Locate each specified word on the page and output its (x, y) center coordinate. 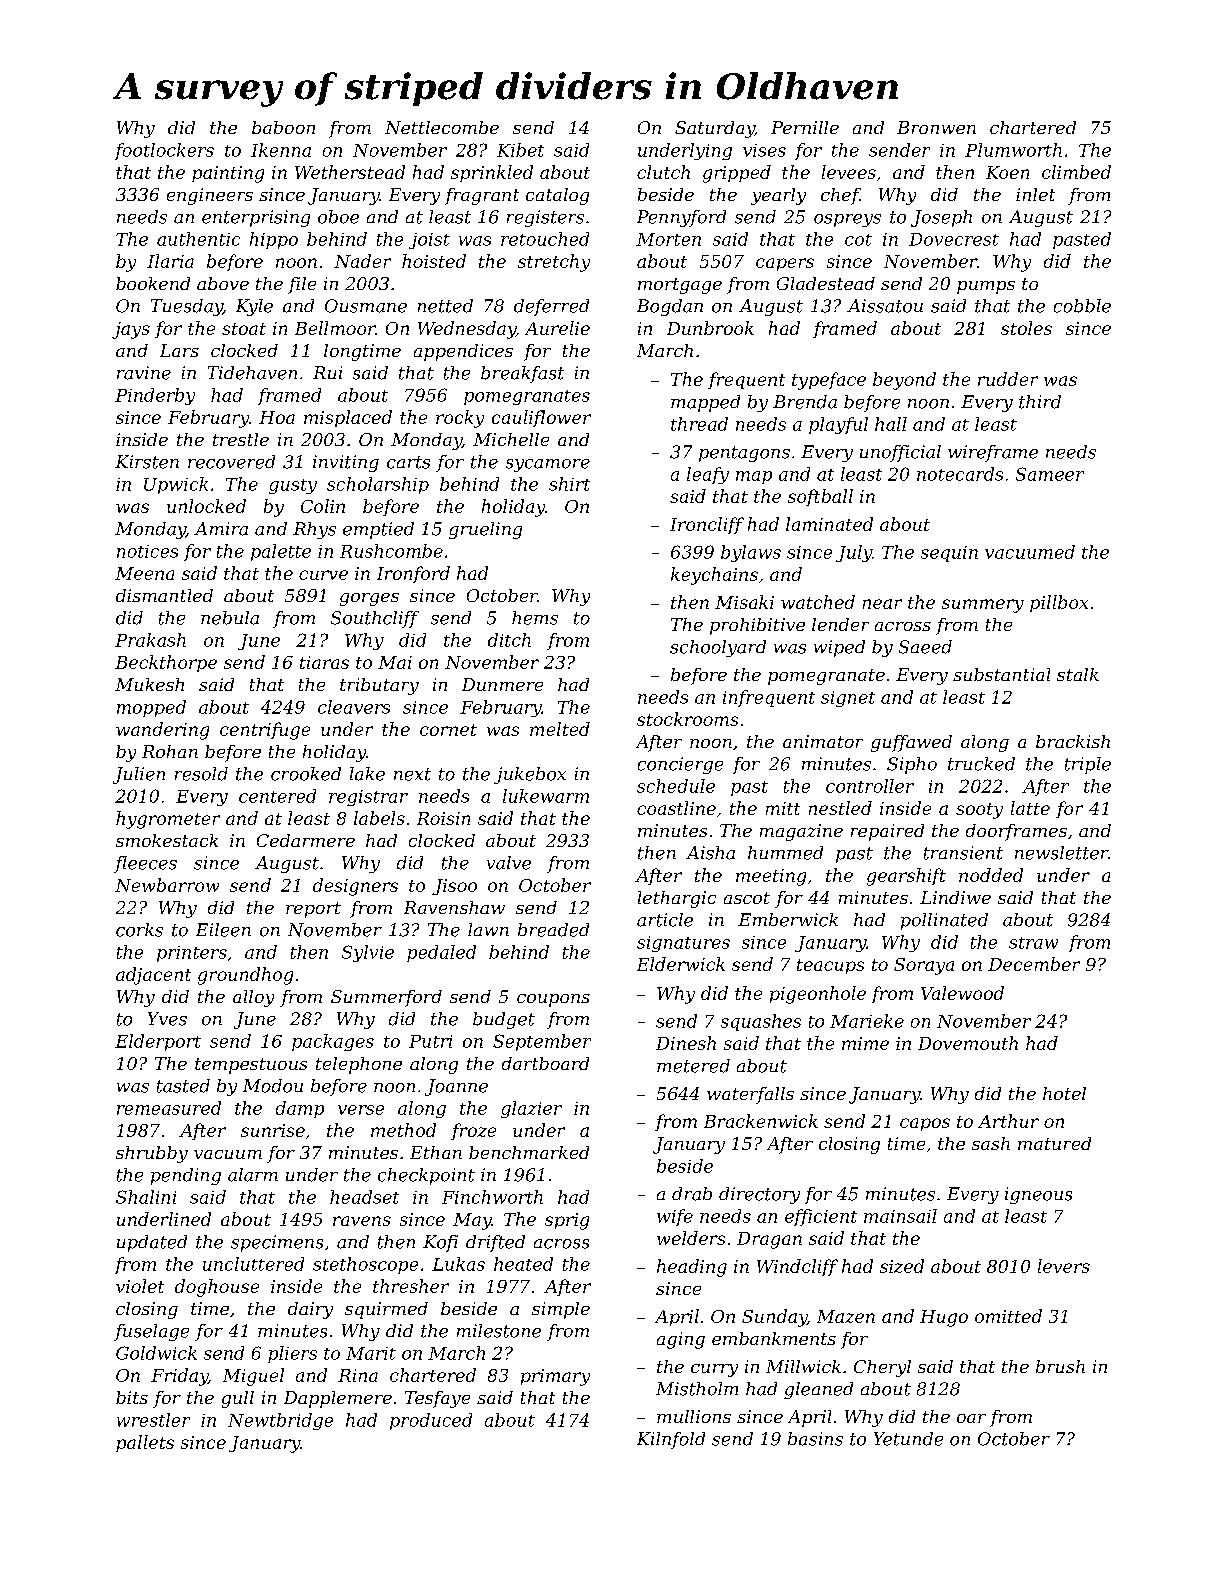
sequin (949, 554)
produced (431, 1421)
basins (815, 1439)
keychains (714, 576)
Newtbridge (280, 1421)
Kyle (254, 307)
